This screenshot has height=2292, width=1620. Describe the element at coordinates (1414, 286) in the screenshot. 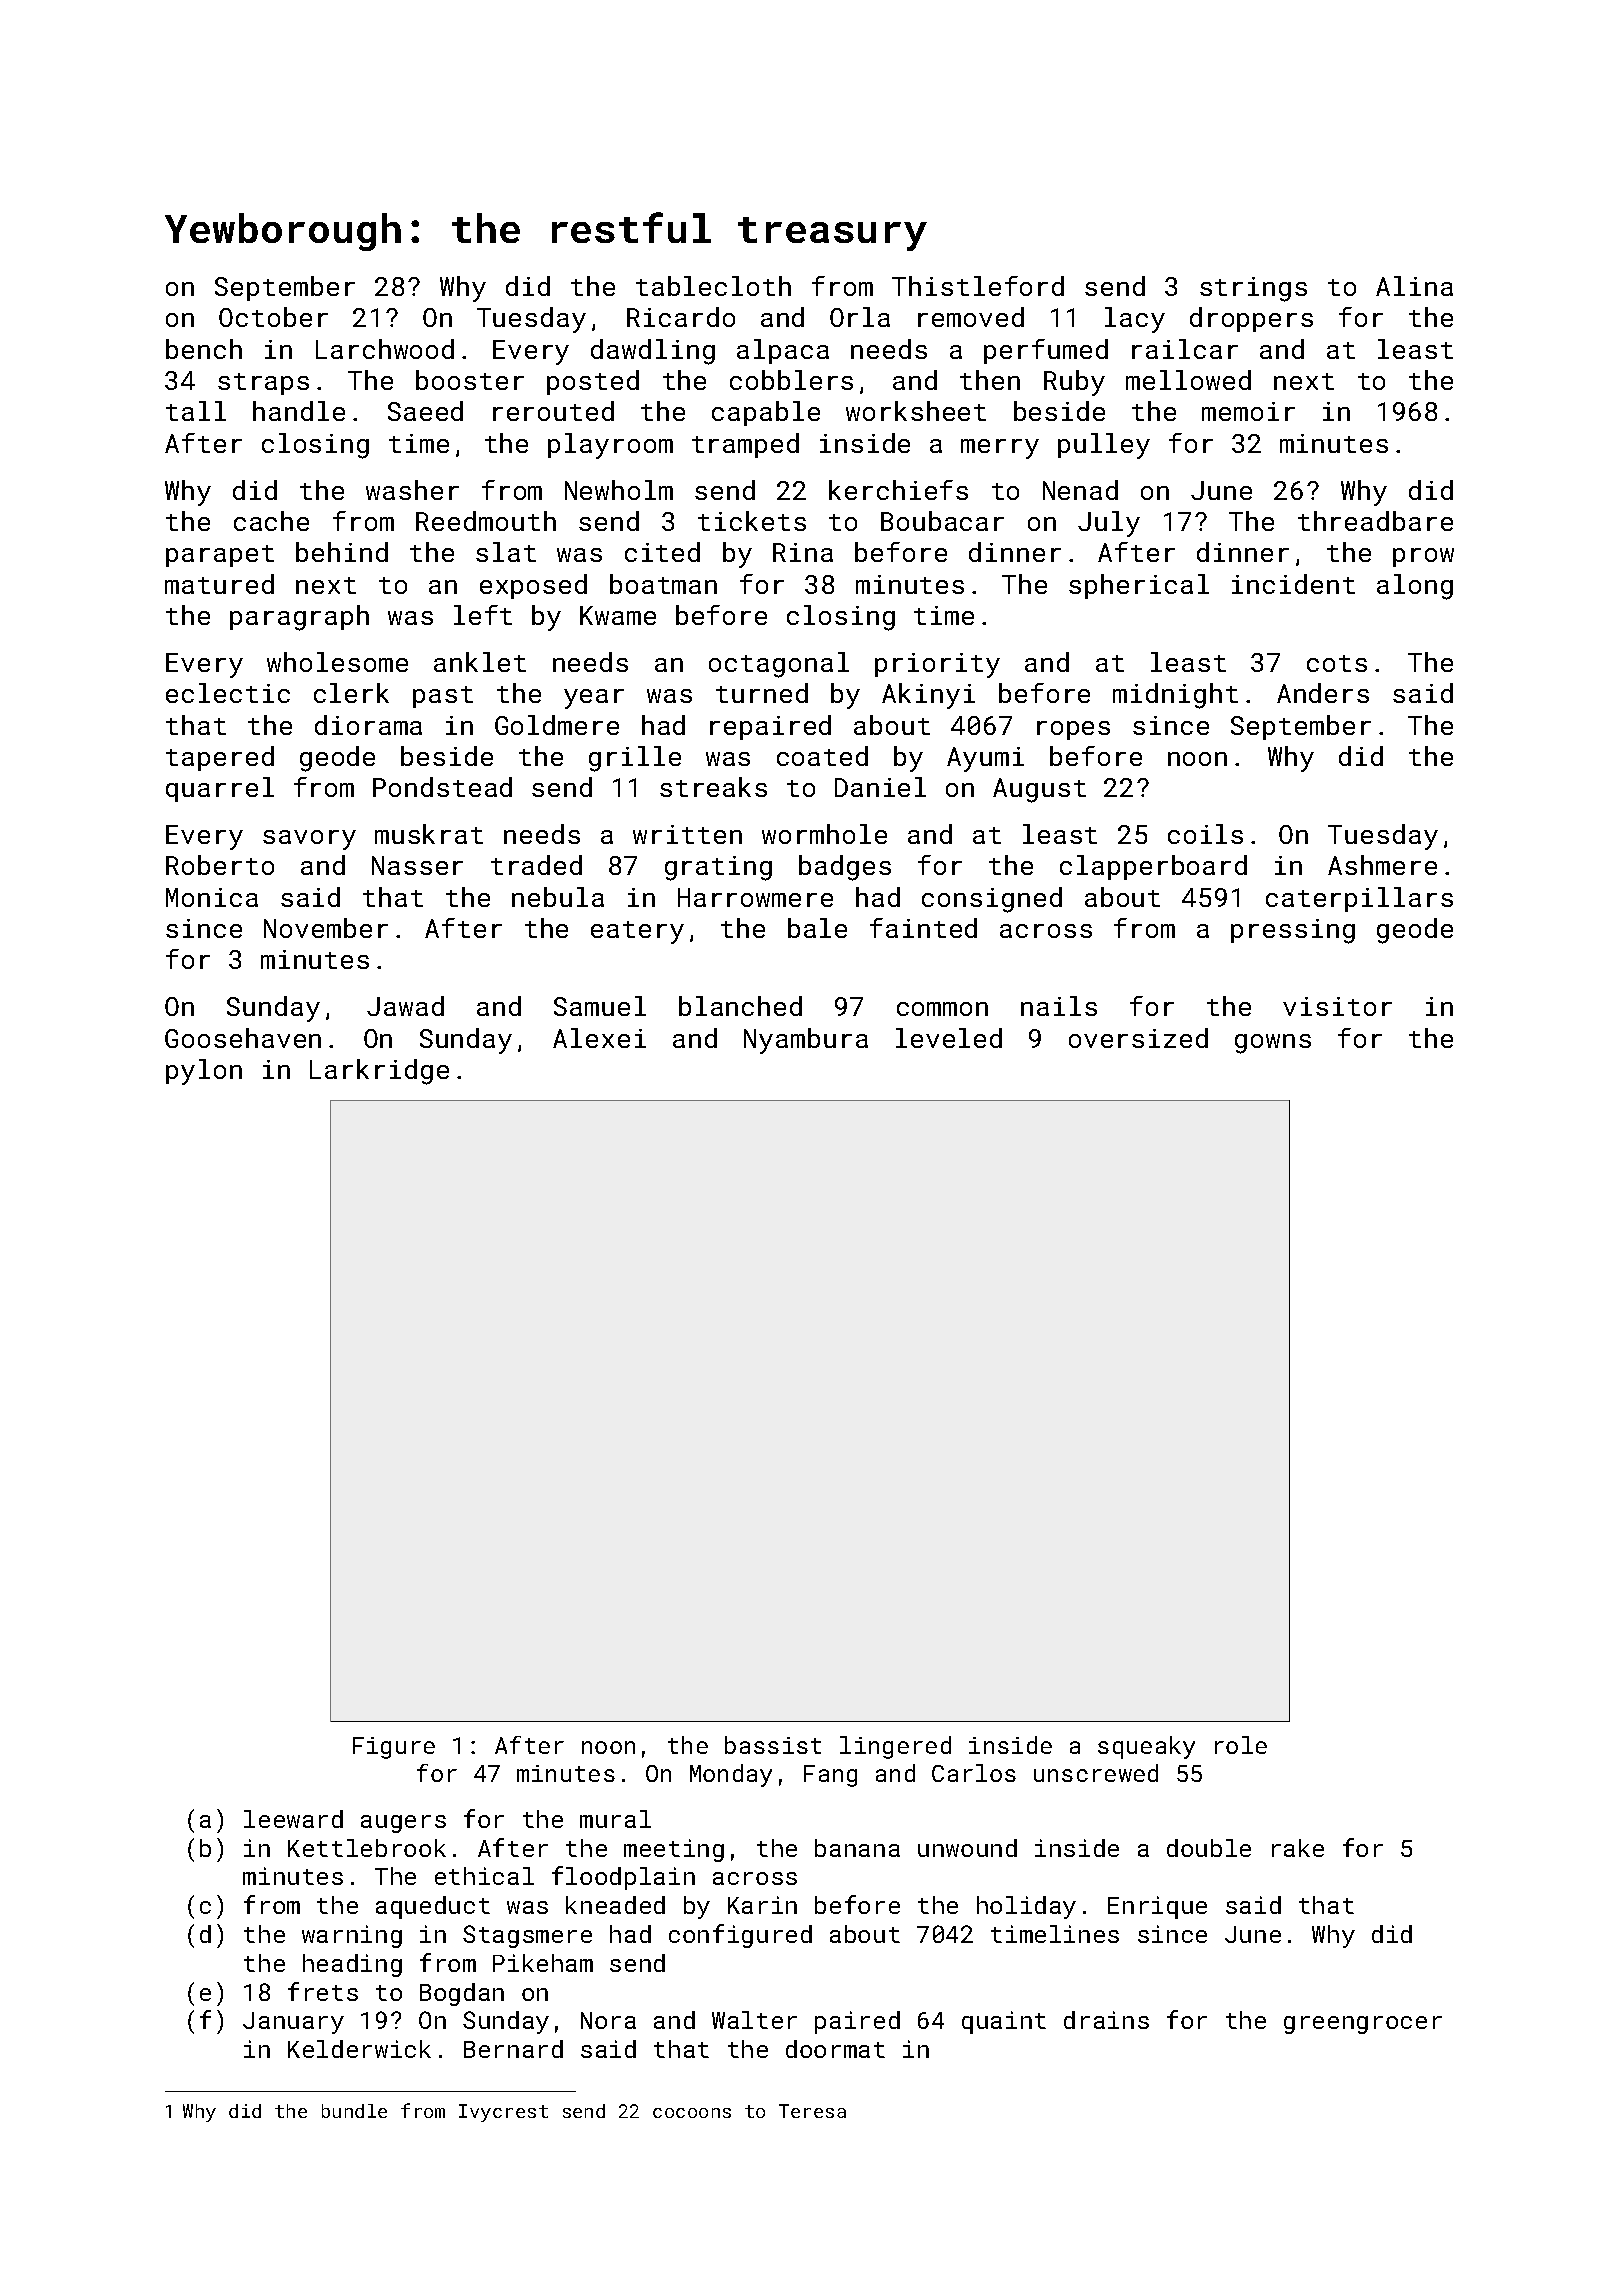

I see `Alina` at that location.
